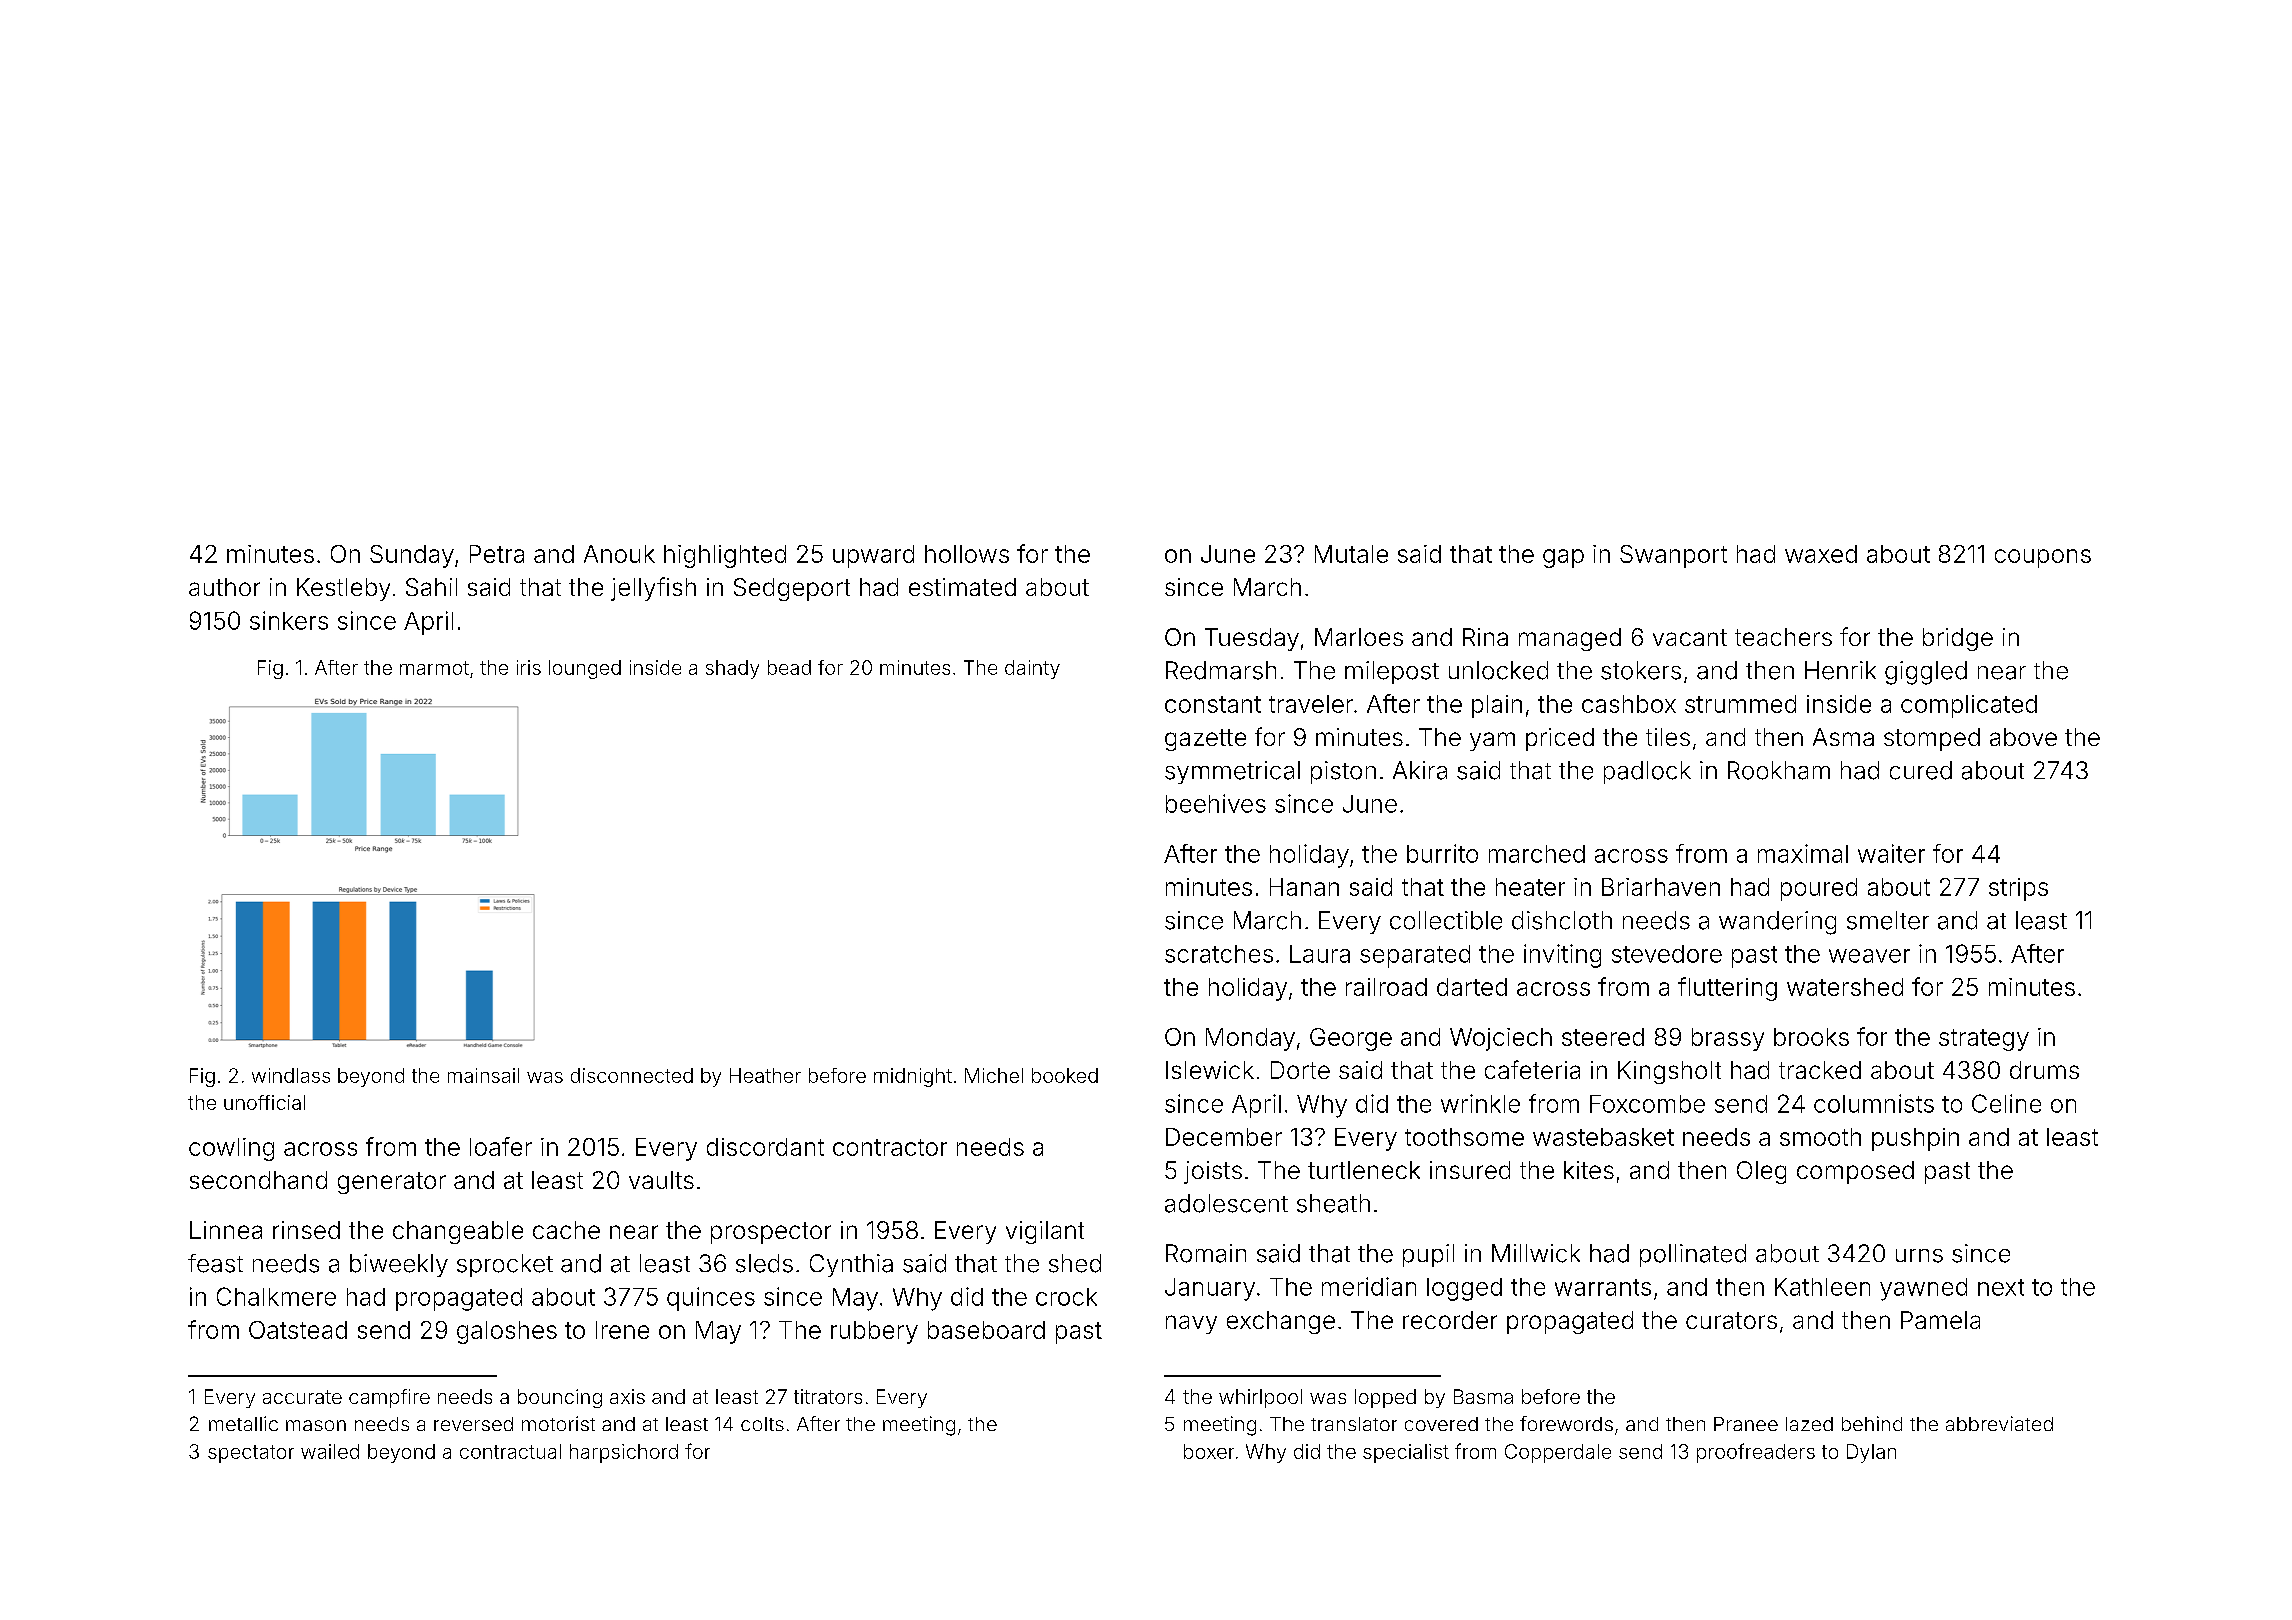 The width and height of the screenshot is (2292, 1620). I want to click on Marloes, so click(1359, 637).
